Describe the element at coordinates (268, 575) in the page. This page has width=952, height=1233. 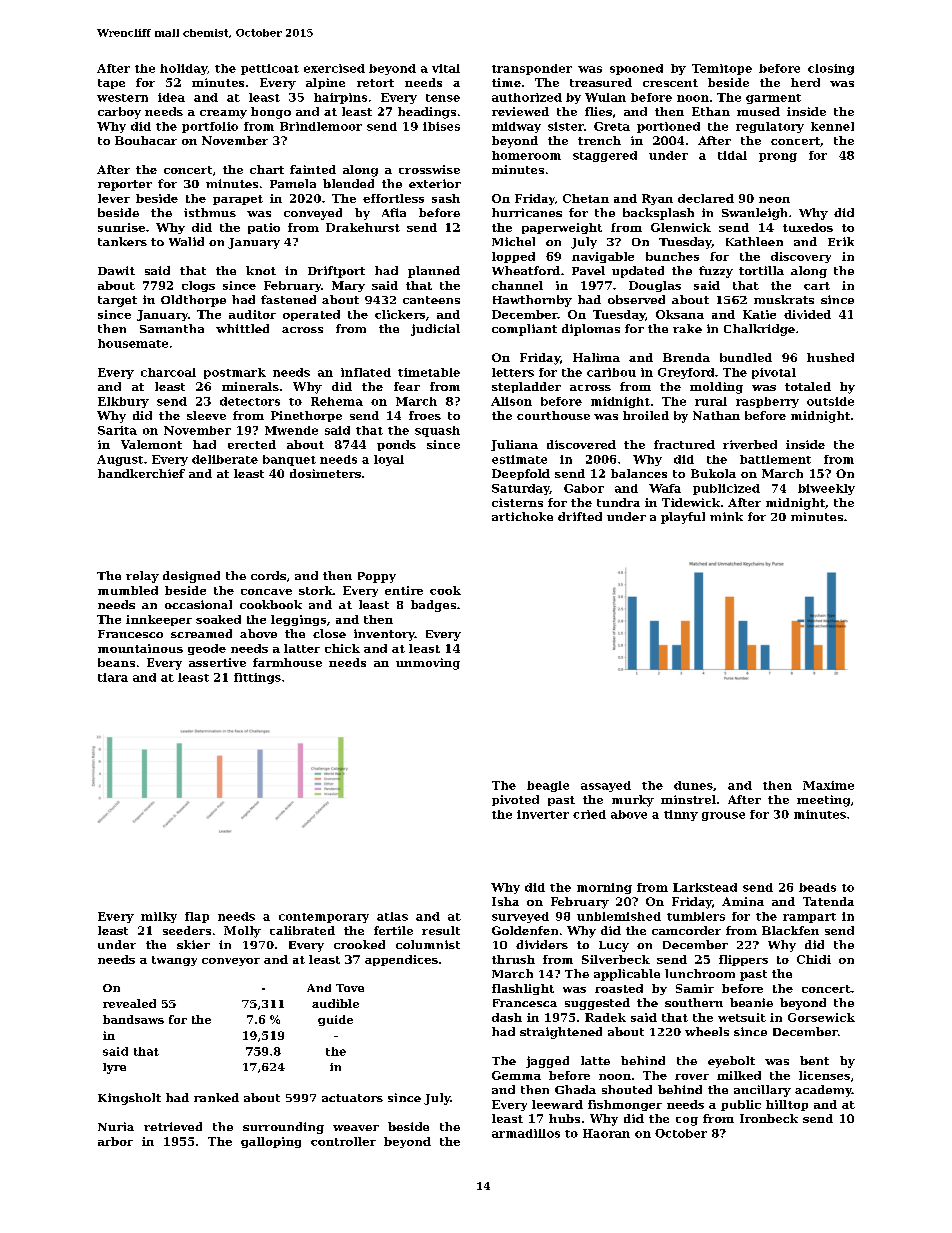
I see `cords` at that location.
